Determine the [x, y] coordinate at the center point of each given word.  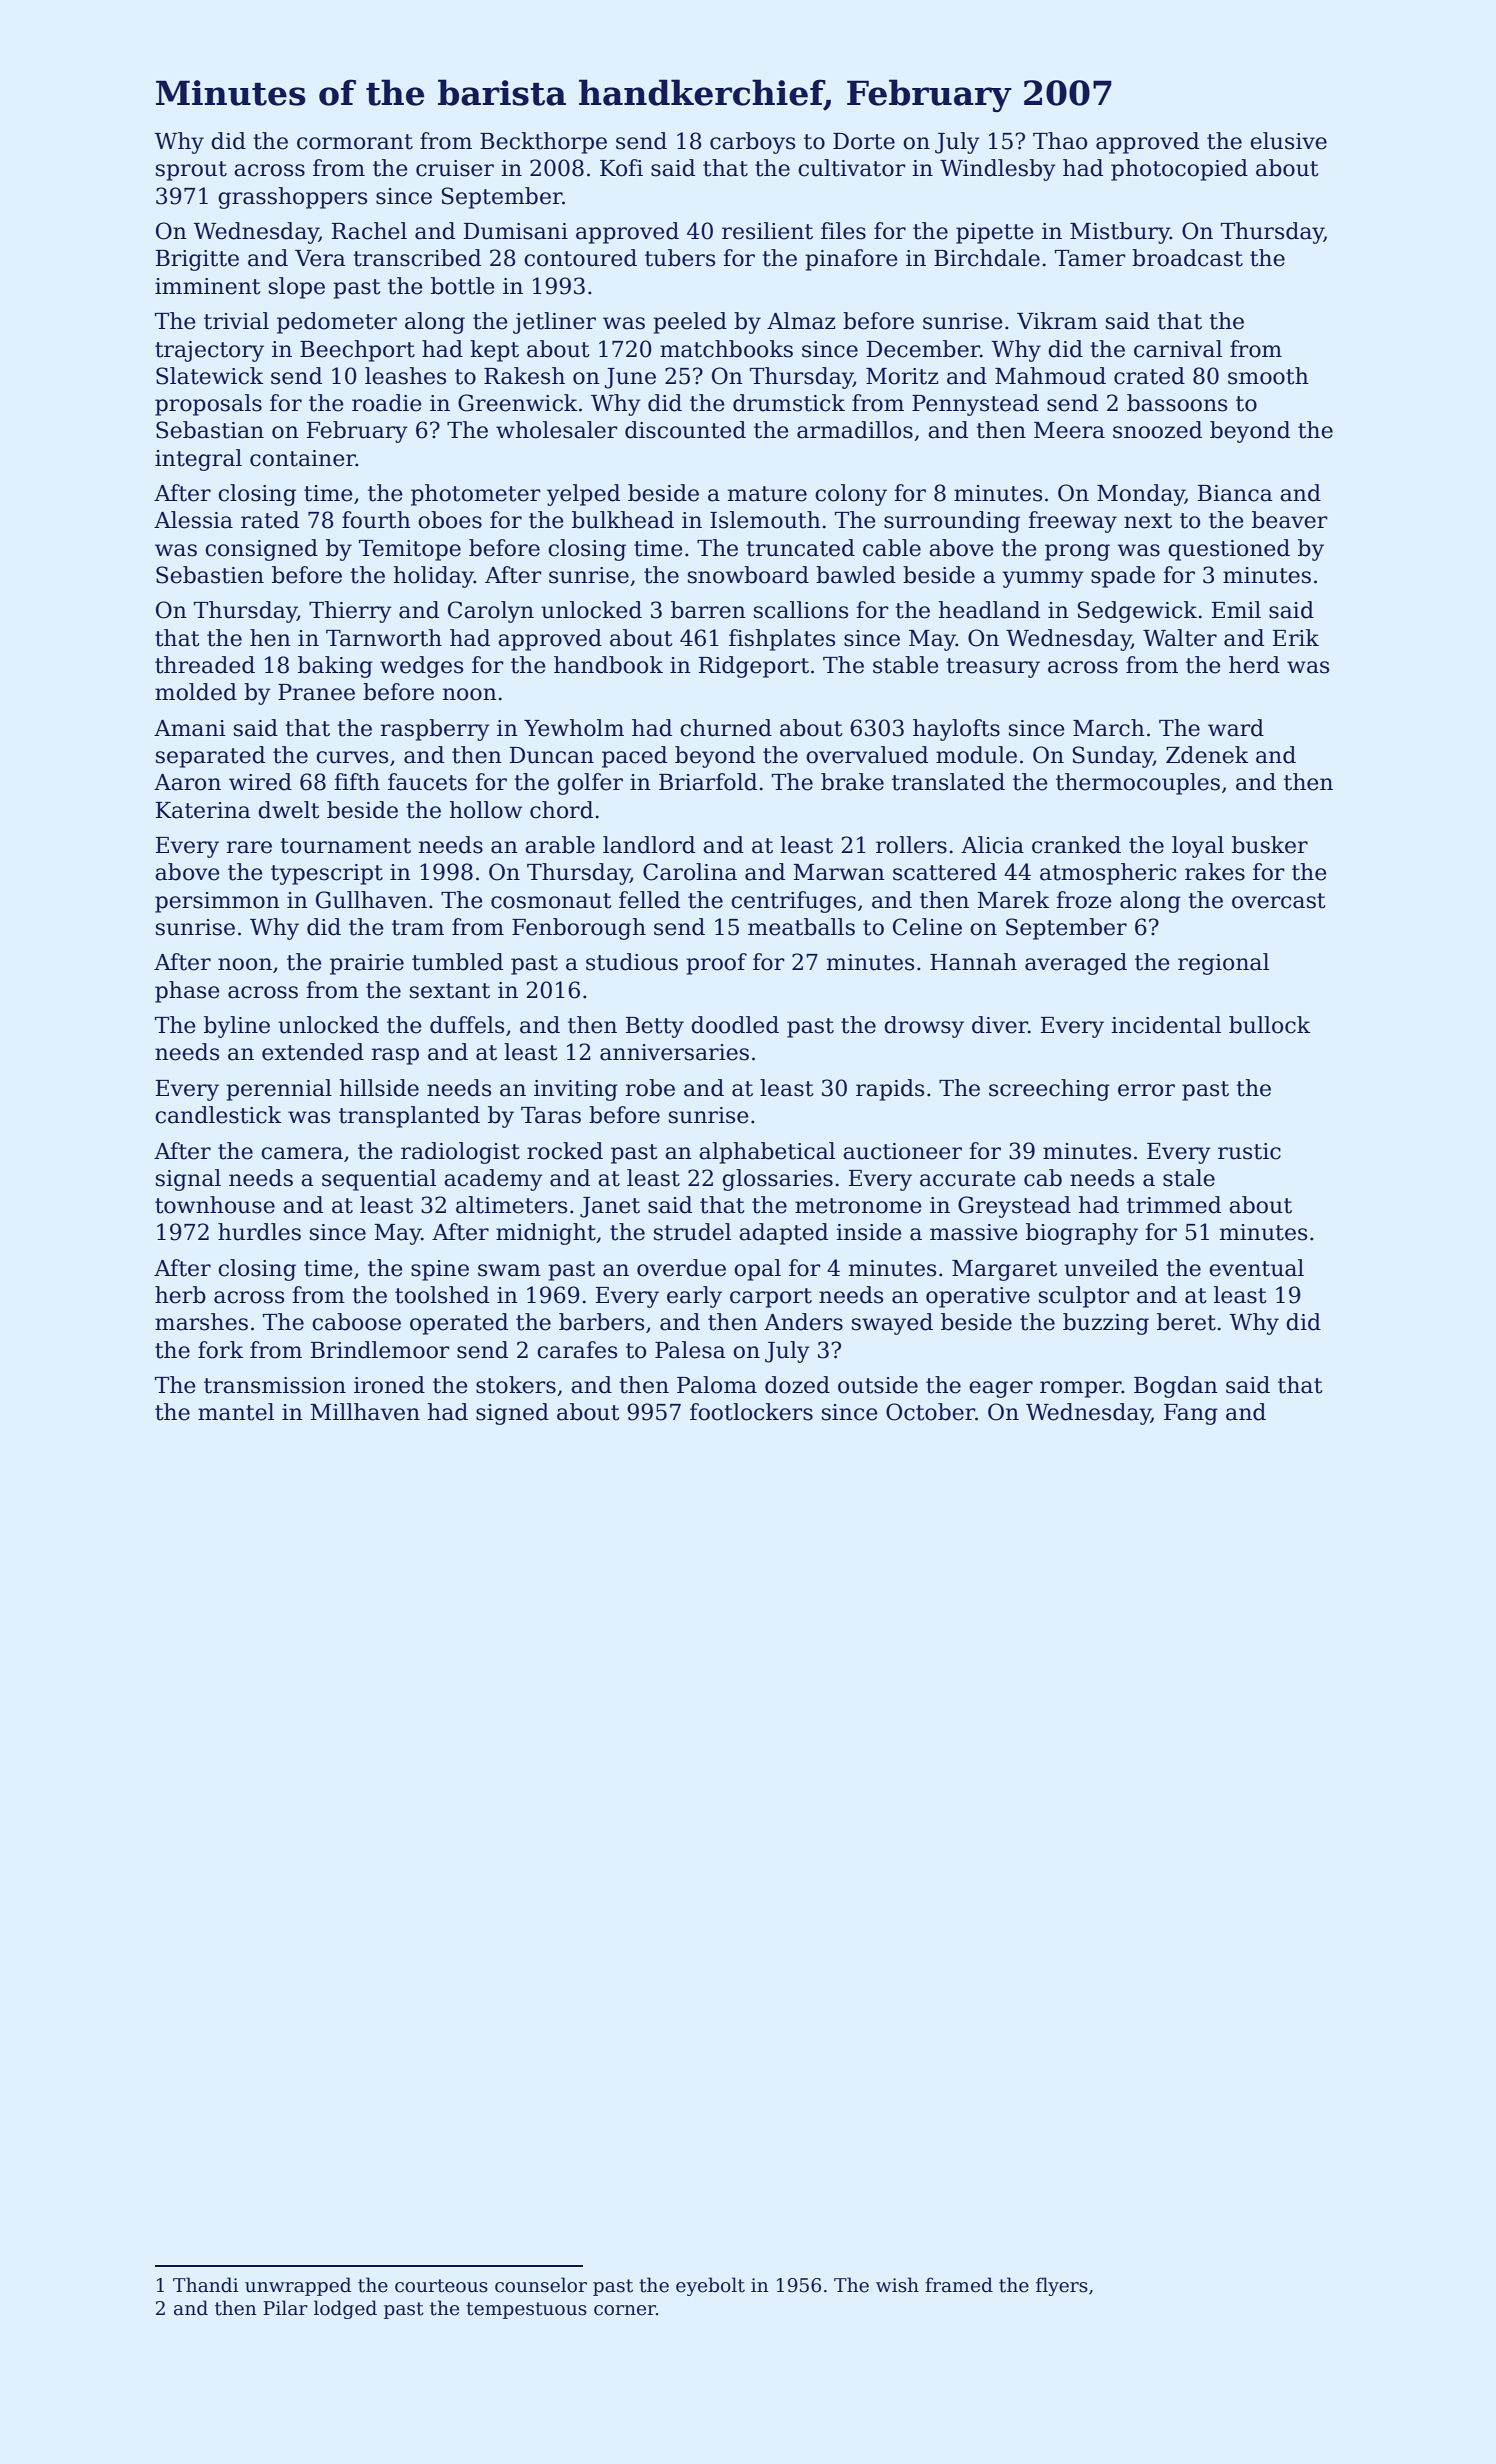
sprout [191, 171]
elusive [1288, 141]
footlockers [751, 1412]
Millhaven [365, 1412]
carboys [752, 143]
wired [260, 782]
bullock [1269, 1025]
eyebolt [710, 2286]
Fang [1191, 1414]
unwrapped [298, 2286]
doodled [735, 1025]
